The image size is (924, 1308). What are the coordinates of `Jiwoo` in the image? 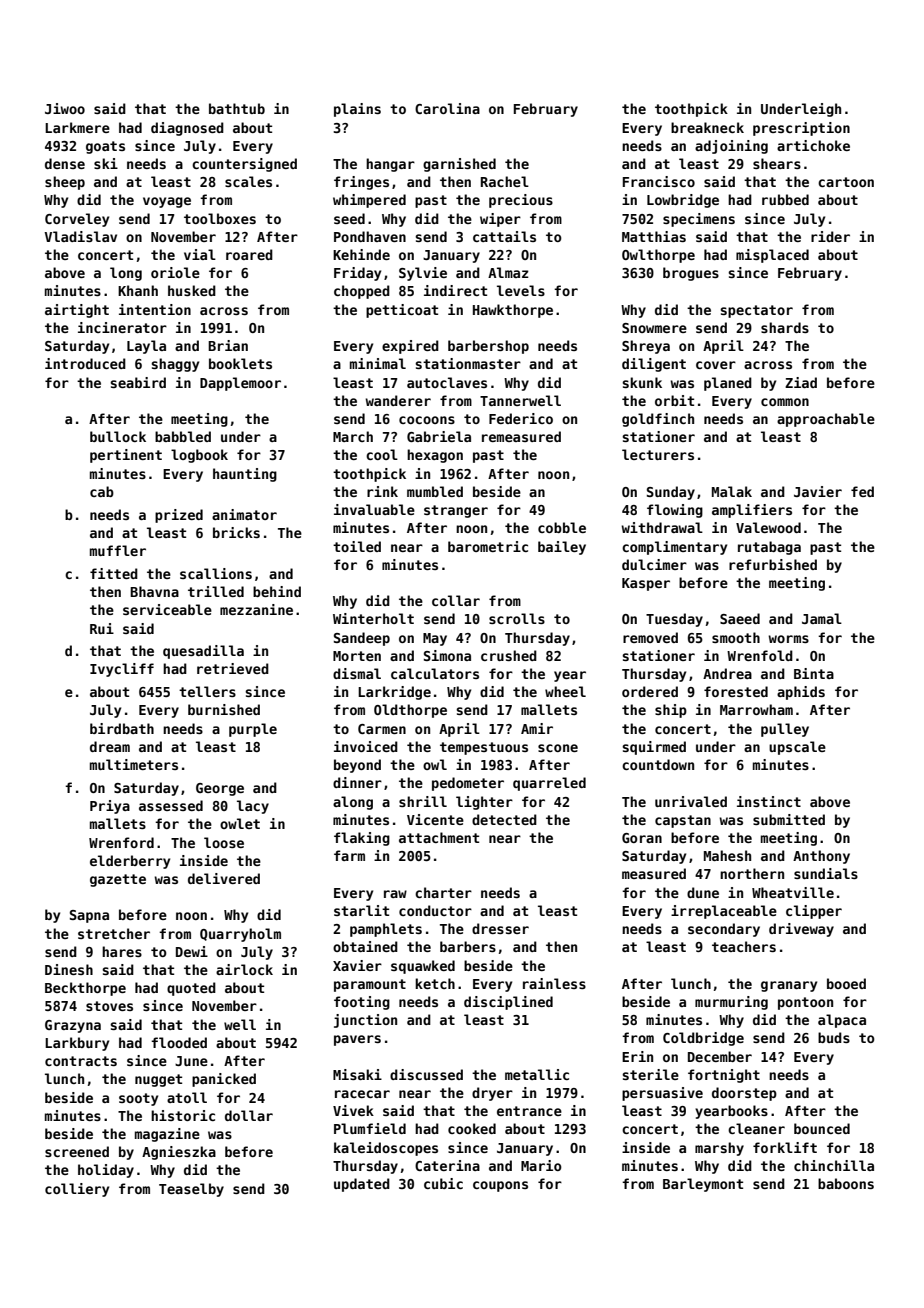 It's located at (65, 108).
